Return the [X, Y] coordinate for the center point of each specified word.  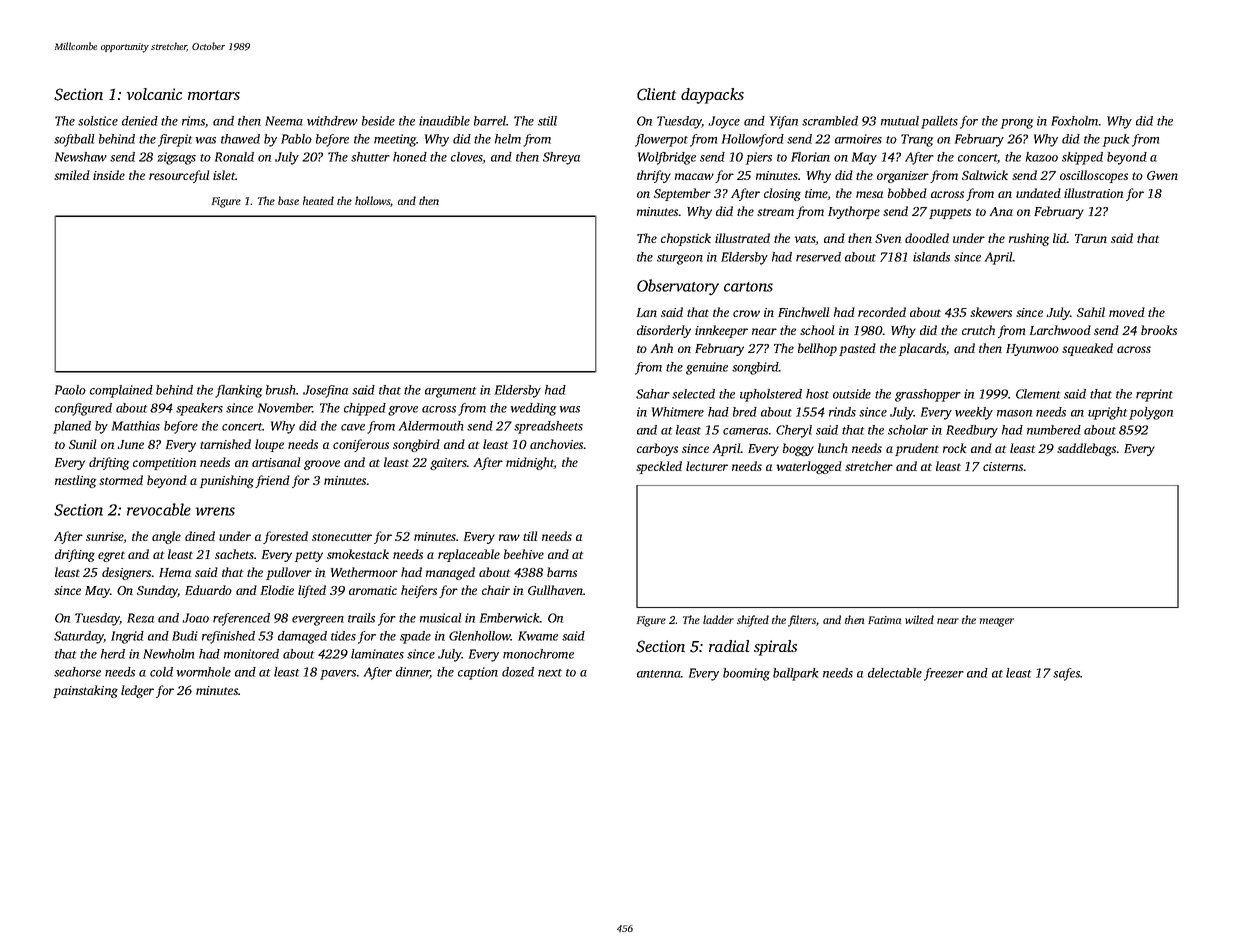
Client [656, 94]
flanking [238, 391]
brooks [1159, 330]
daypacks [712, 96]
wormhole [204, 672]
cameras [745, 431]
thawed [240, 139]
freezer [944, 674]
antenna [659, 674]
